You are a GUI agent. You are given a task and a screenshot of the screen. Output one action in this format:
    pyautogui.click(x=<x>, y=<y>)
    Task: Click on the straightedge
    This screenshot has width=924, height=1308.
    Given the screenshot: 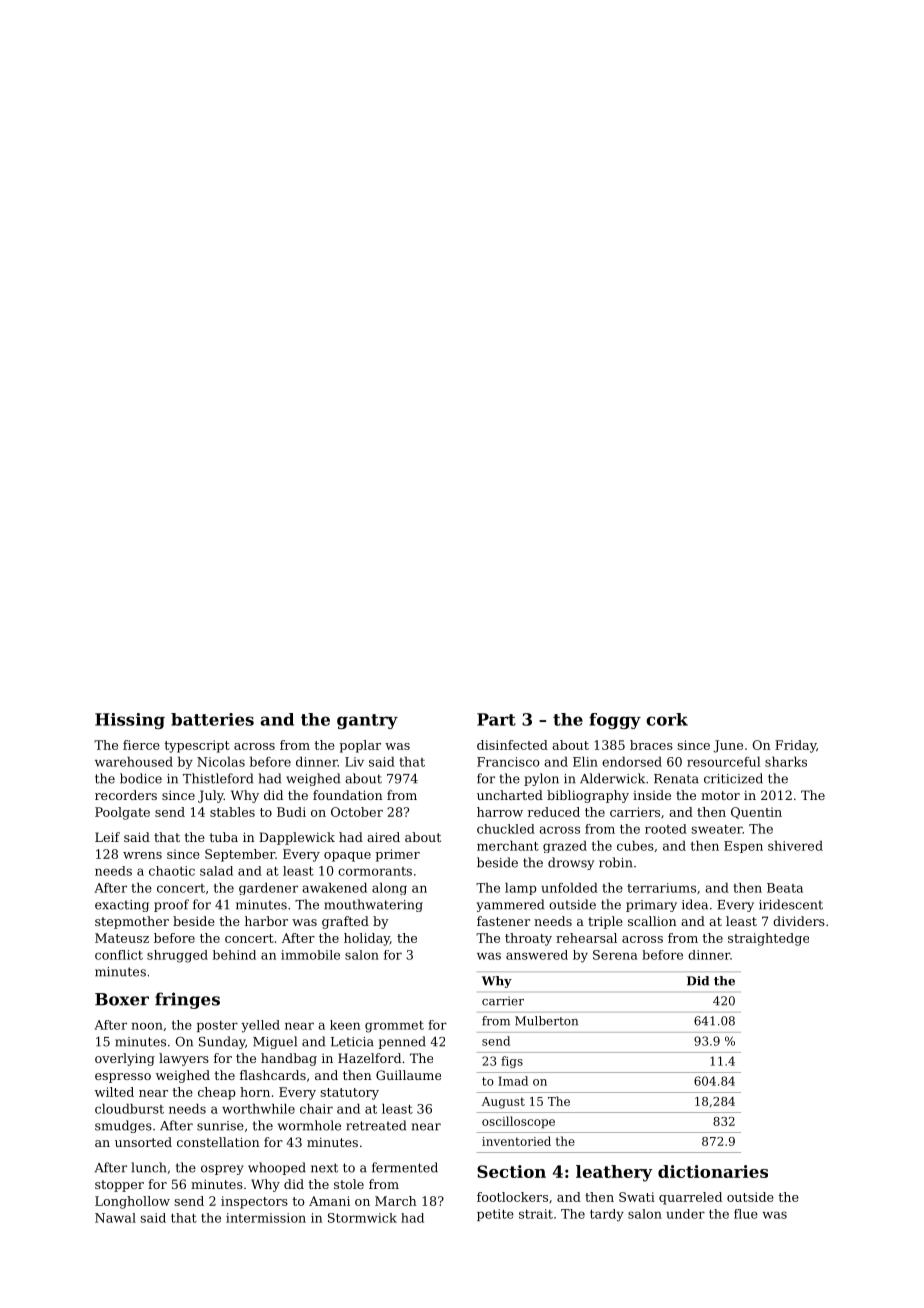 What is the action you would take?
    pyautogui.click(x=768, y=939)
